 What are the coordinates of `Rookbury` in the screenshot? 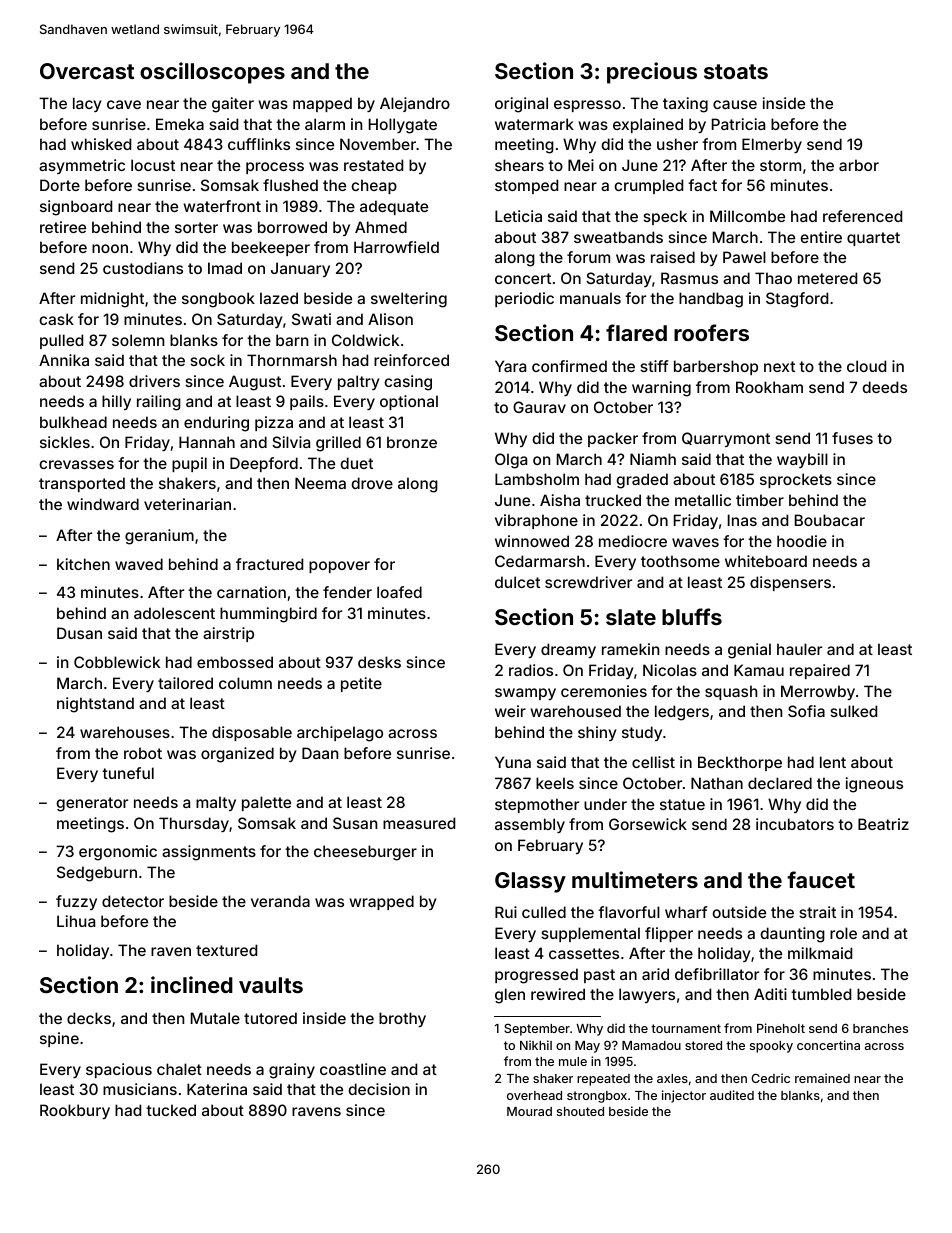 It's located at (75, 1111).
